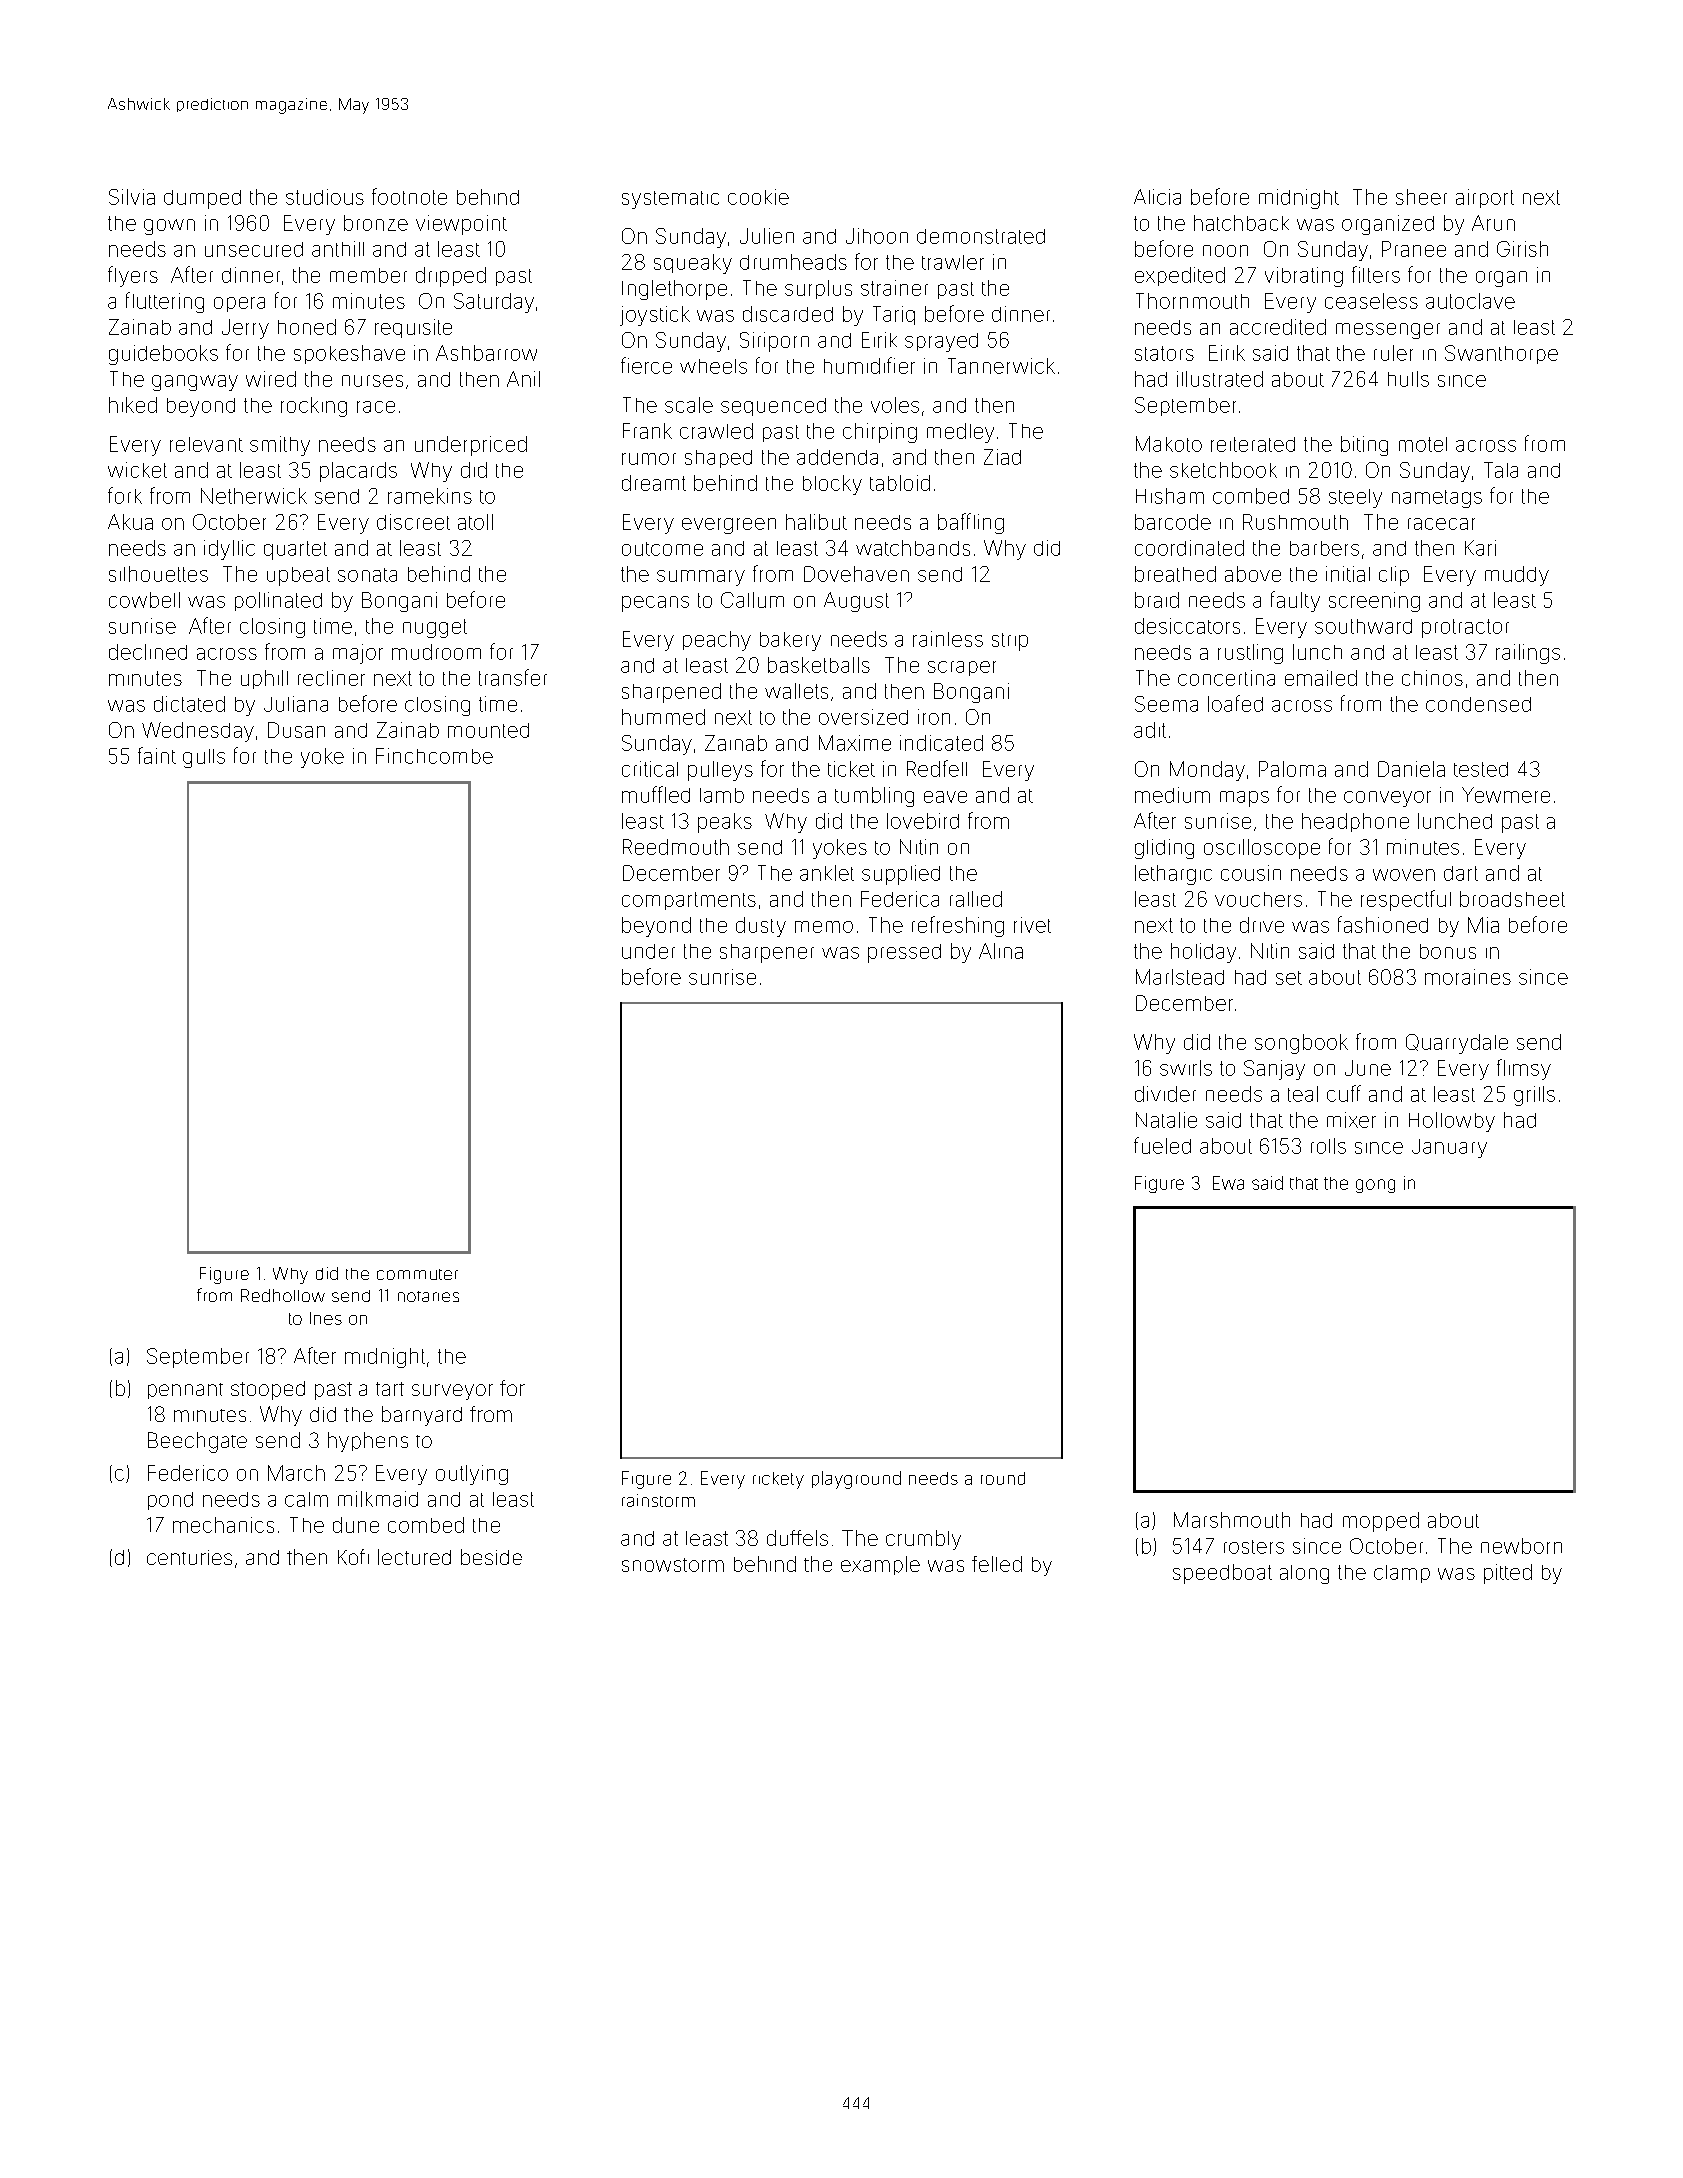  What do you see at coordinates (1374, 602) in the image?
I see `screening` at bounding box center [1374, 602].
